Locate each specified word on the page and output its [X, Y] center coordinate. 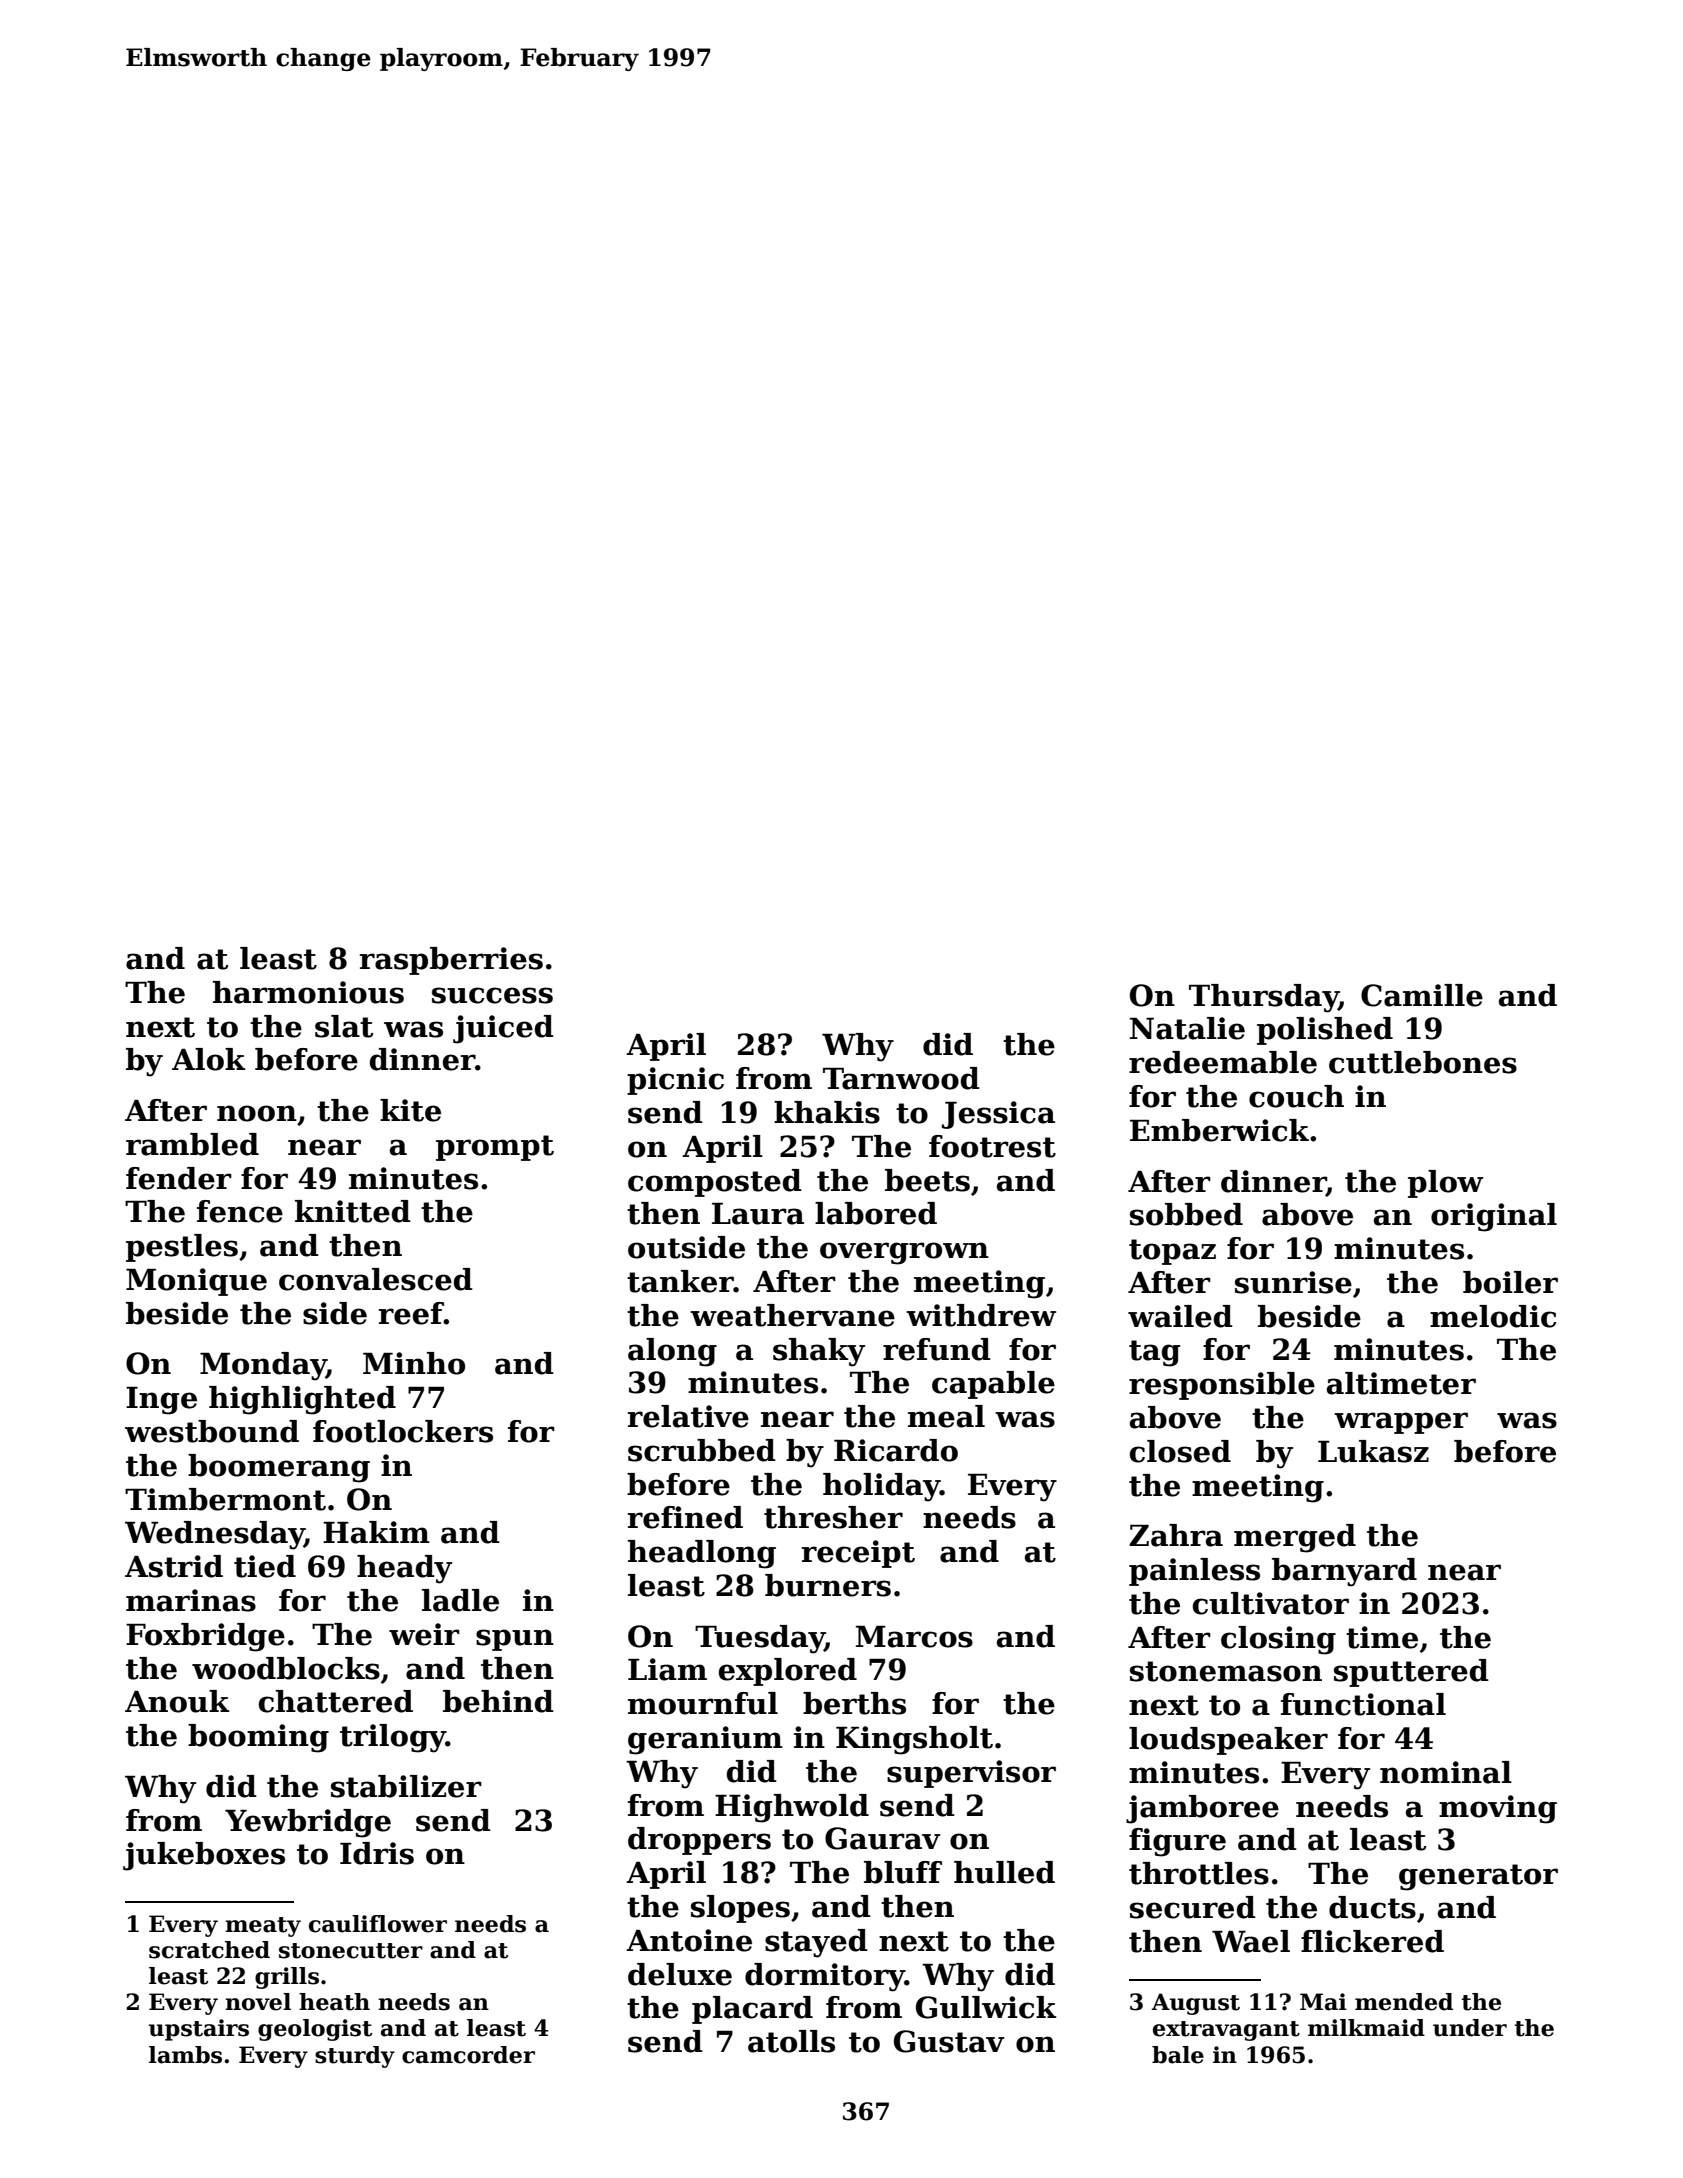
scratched [209, 1950]
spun [515, 1640]
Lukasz [1373, 1451]
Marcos [914, 1637]
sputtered [1411, 1673]
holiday [881, 1487]
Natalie [1187, 1028]
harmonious [308, 992]
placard [752, 2010]
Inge [161, 1401]
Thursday [1264, 998]
